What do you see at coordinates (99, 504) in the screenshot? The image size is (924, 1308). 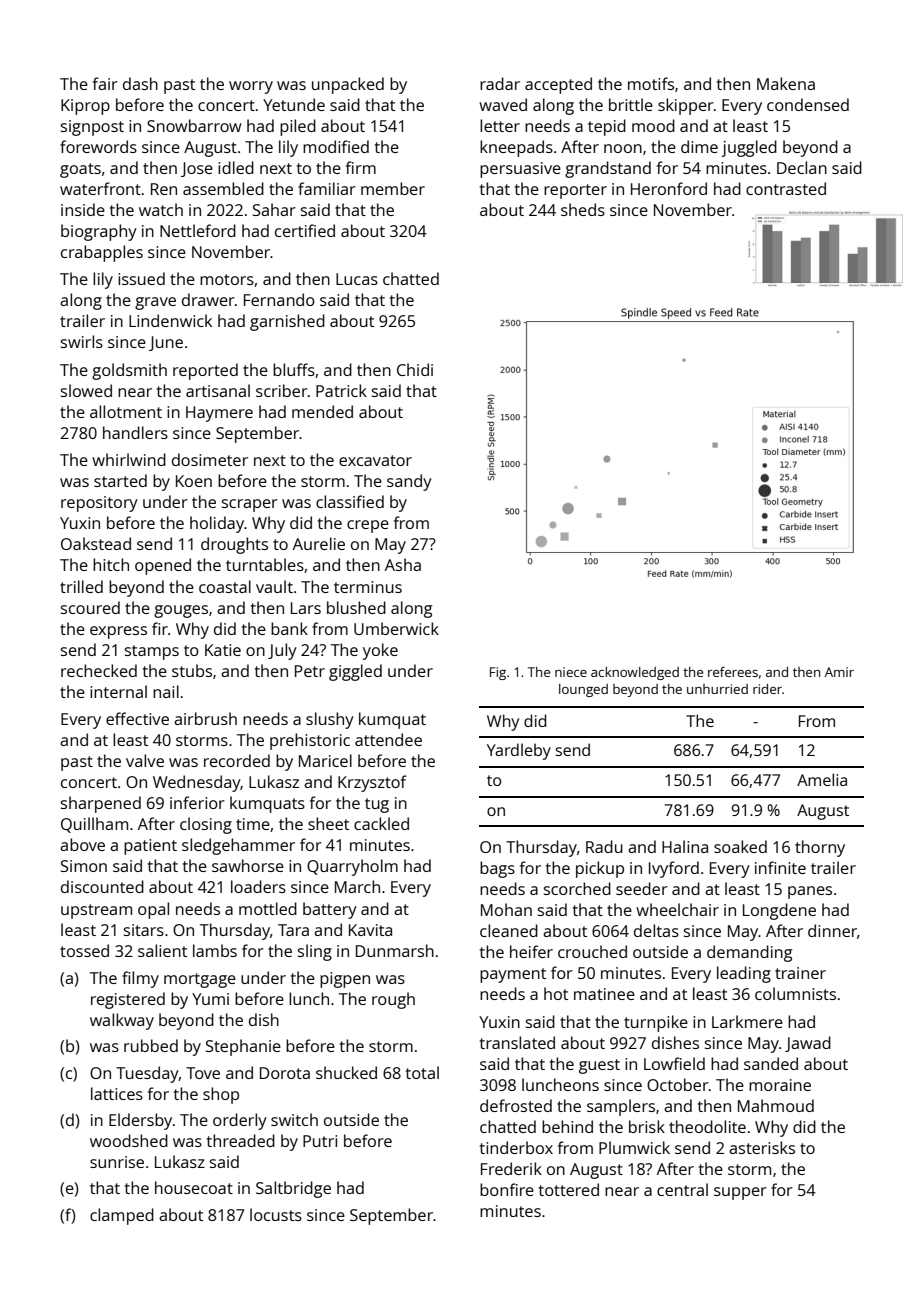 I see `repository` at bounding box center [99, 504].
